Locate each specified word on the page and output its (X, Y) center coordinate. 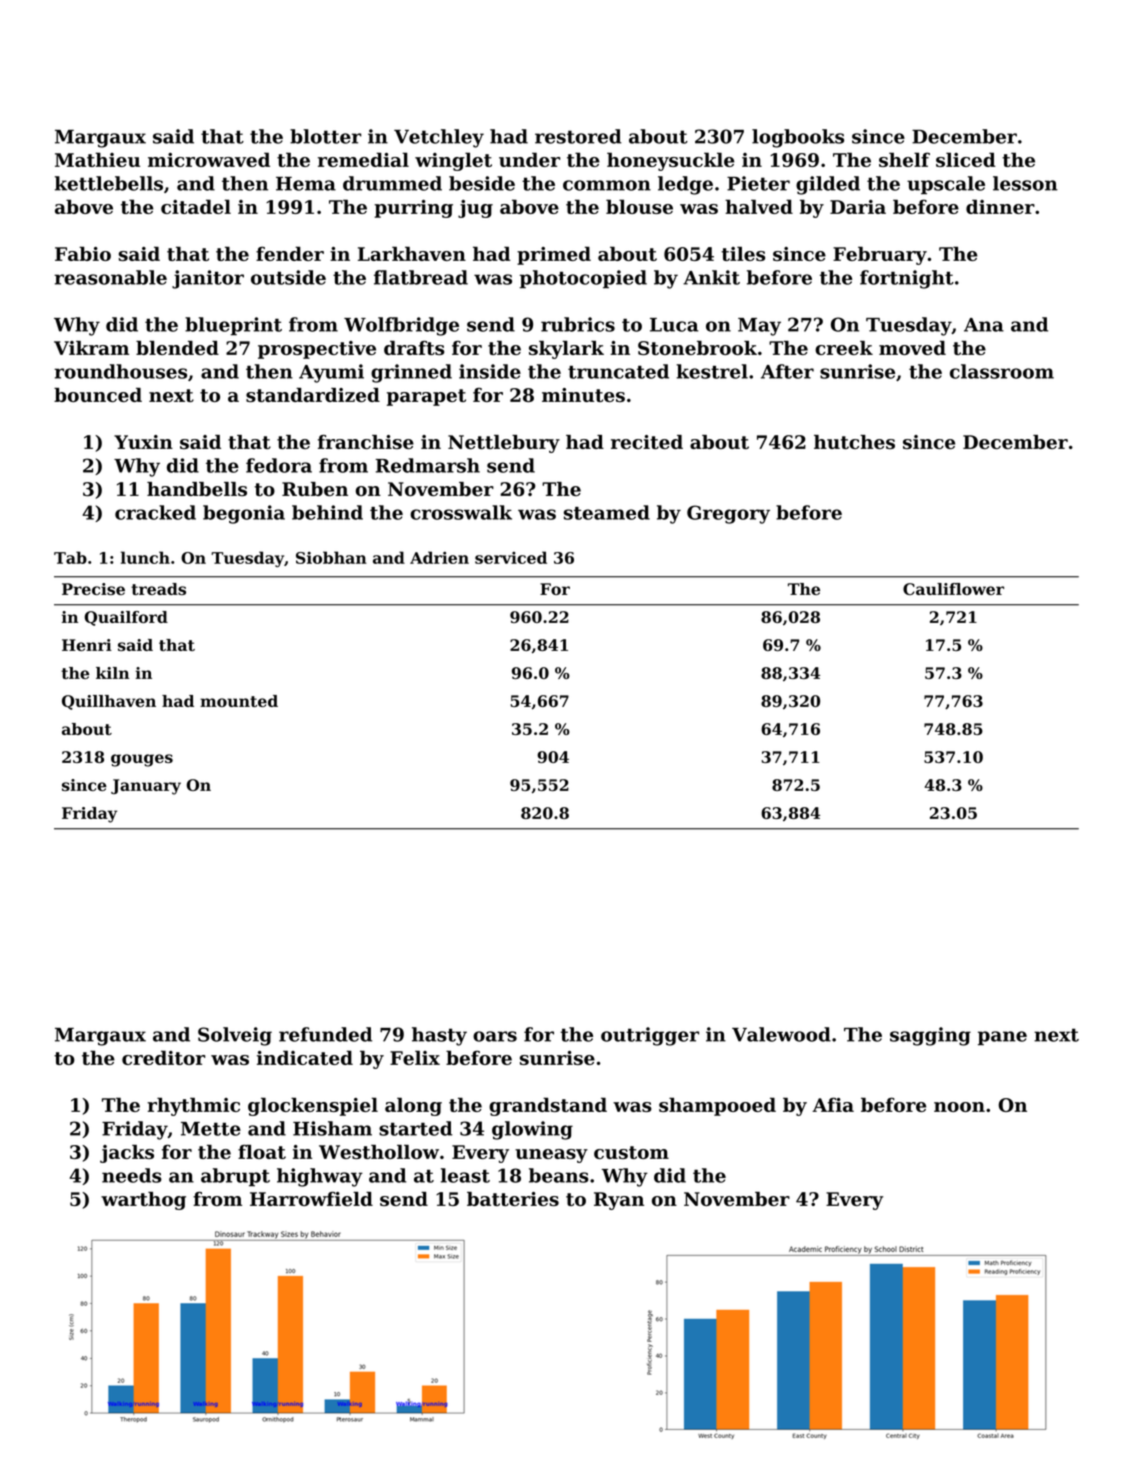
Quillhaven (109, 702)
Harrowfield (311, 1199)
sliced (966, 159)
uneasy (551, 1156)
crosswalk (461, 512)
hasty (439, 1036)
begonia (244, 514)
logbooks (798, 138)
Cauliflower (953, 589)
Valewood (781, 1034)
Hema (306, 184)
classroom (1002, 371)
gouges (142, 760)
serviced (511, 557)
